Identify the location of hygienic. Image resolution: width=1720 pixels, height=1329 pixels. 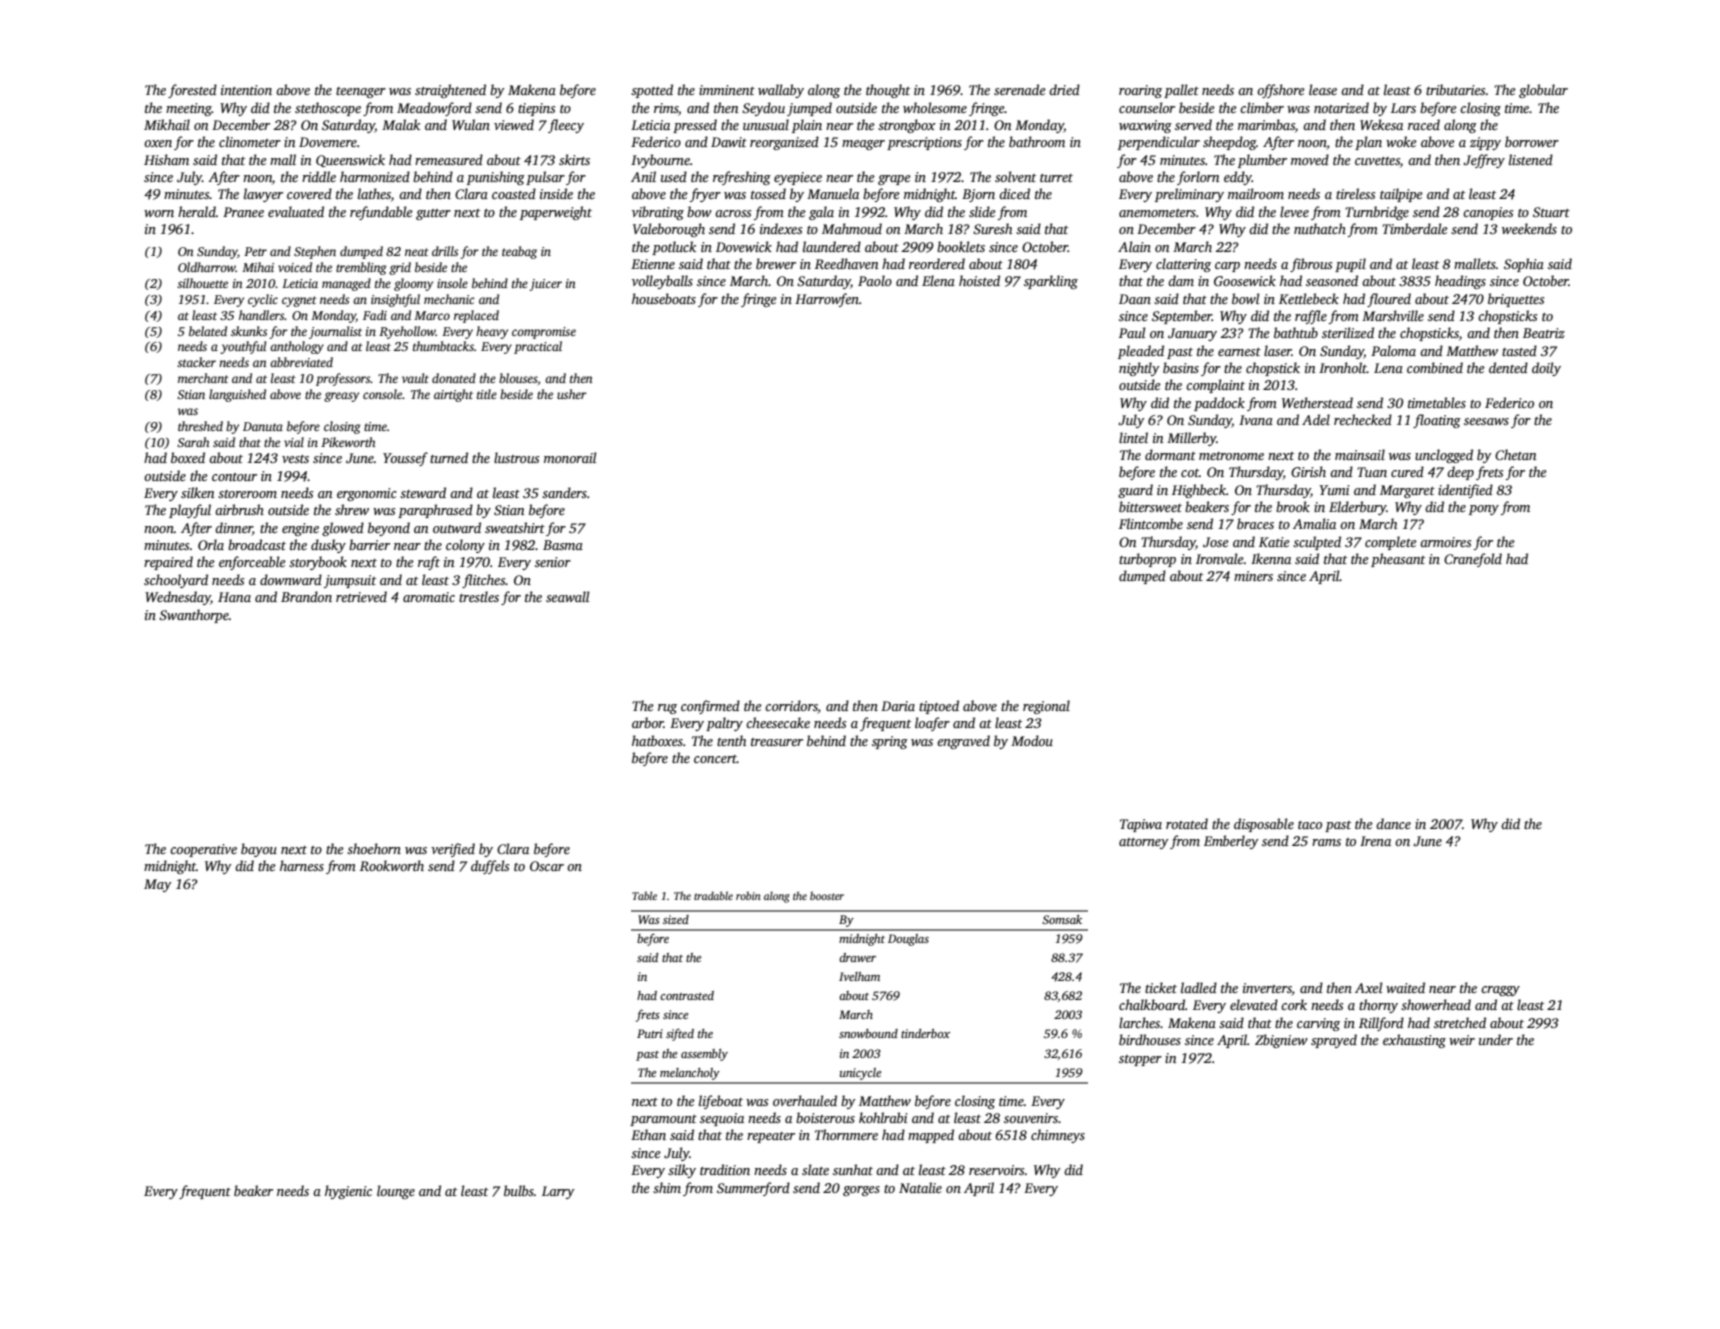
(348, 1192).
